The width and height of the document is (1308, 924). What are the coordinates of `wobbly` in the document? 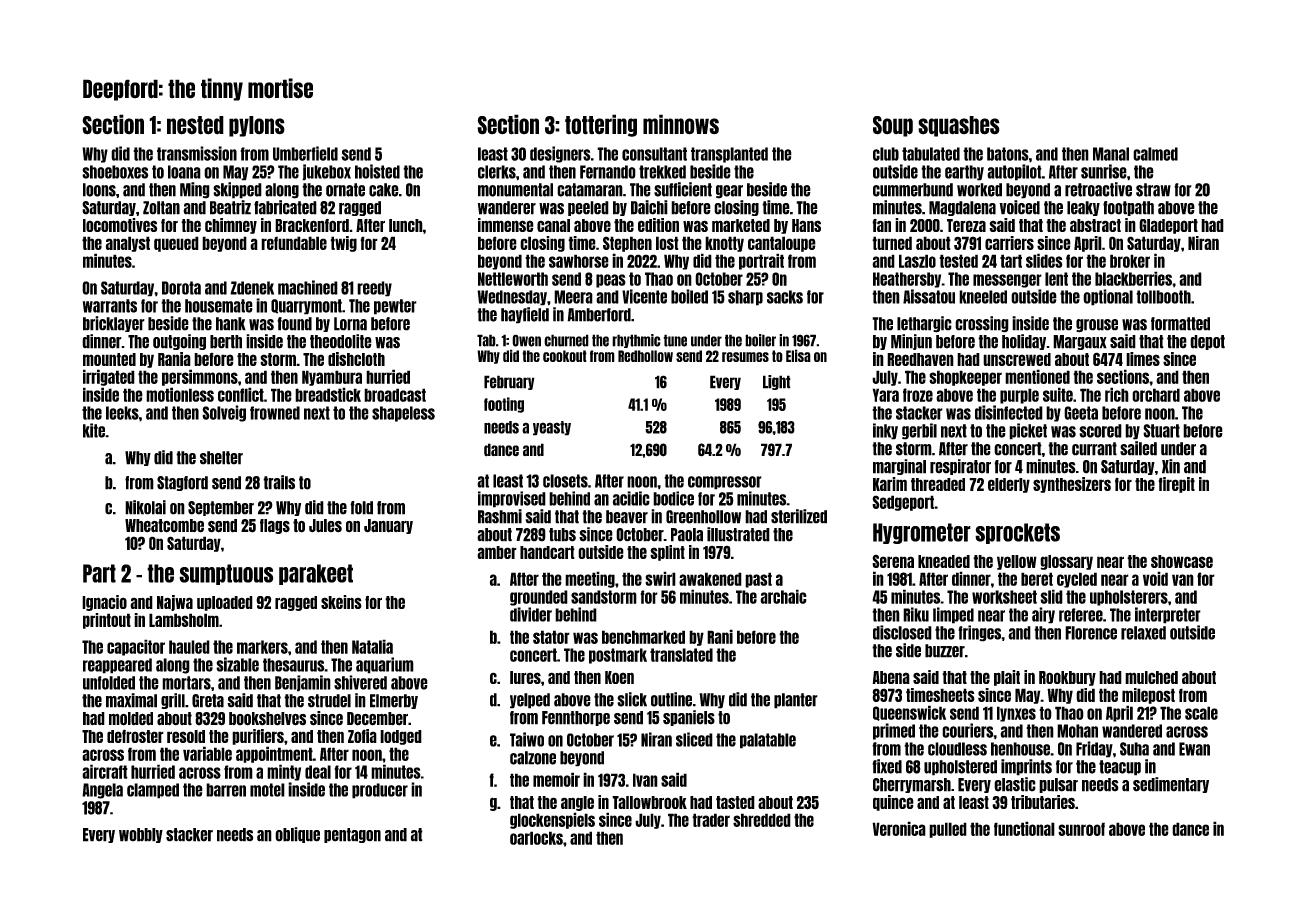 It's located at (141, 835).
